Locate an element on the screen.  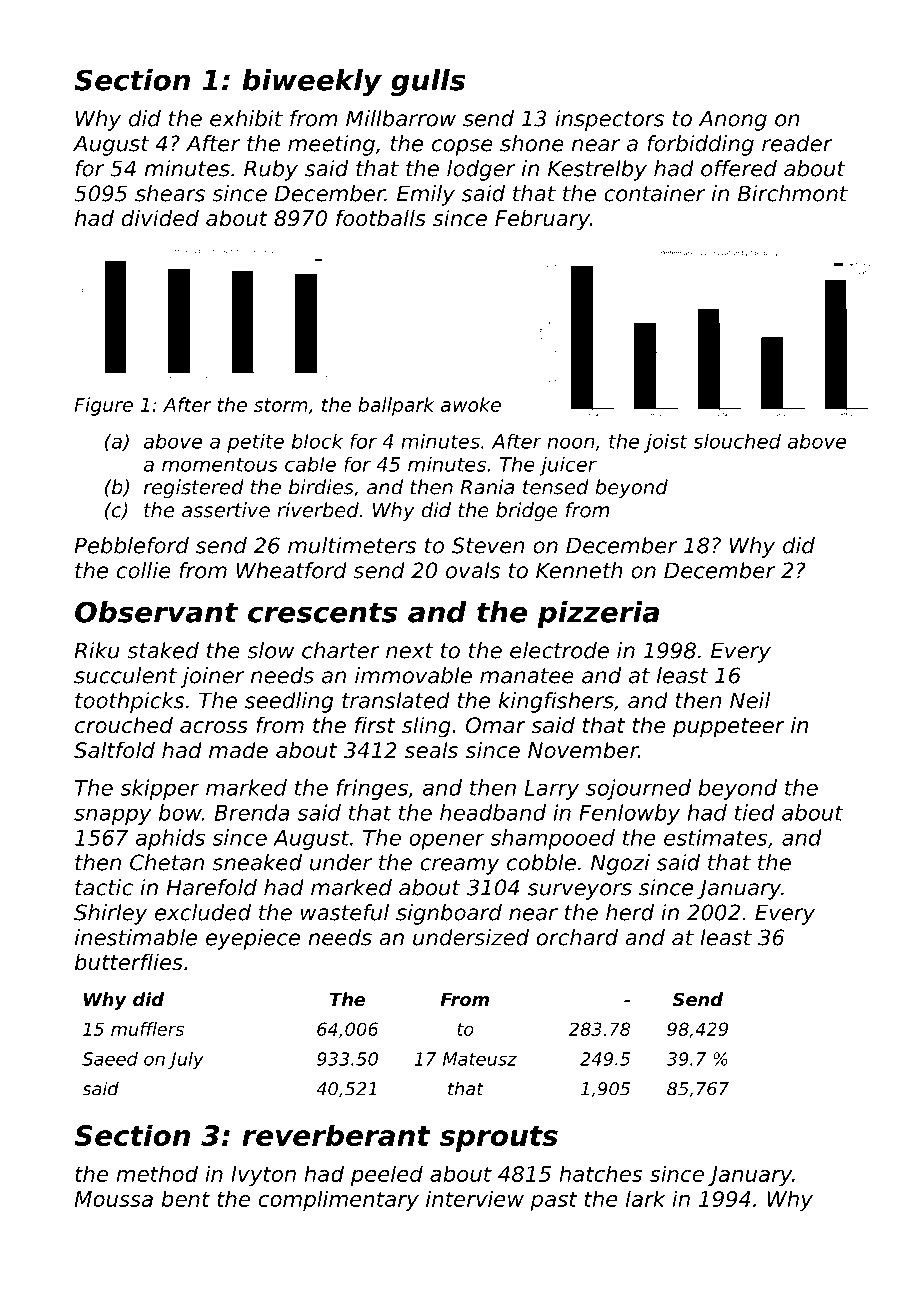
Larry is located at coordinates (552, 790).
